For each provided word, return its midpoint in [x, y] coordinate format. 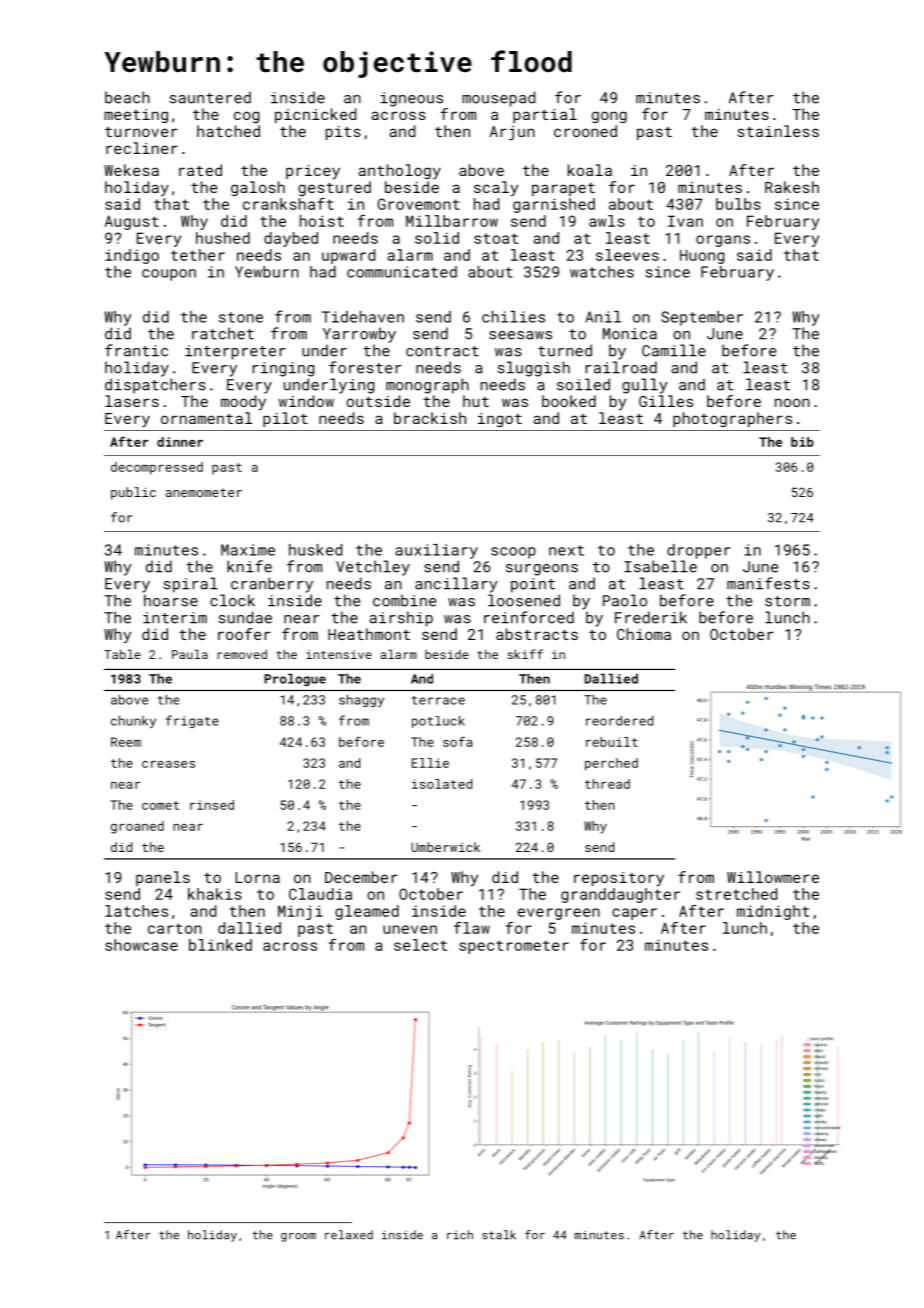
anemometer [204, 492]
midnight [773, 912]
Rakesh [792, 187]
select [420, 945]
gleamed [367, 912]
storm [787, 601]
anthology [399, 171]
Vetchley [373, 568]
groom [298, 1237]
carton [175, 928]
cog [246, 117]
